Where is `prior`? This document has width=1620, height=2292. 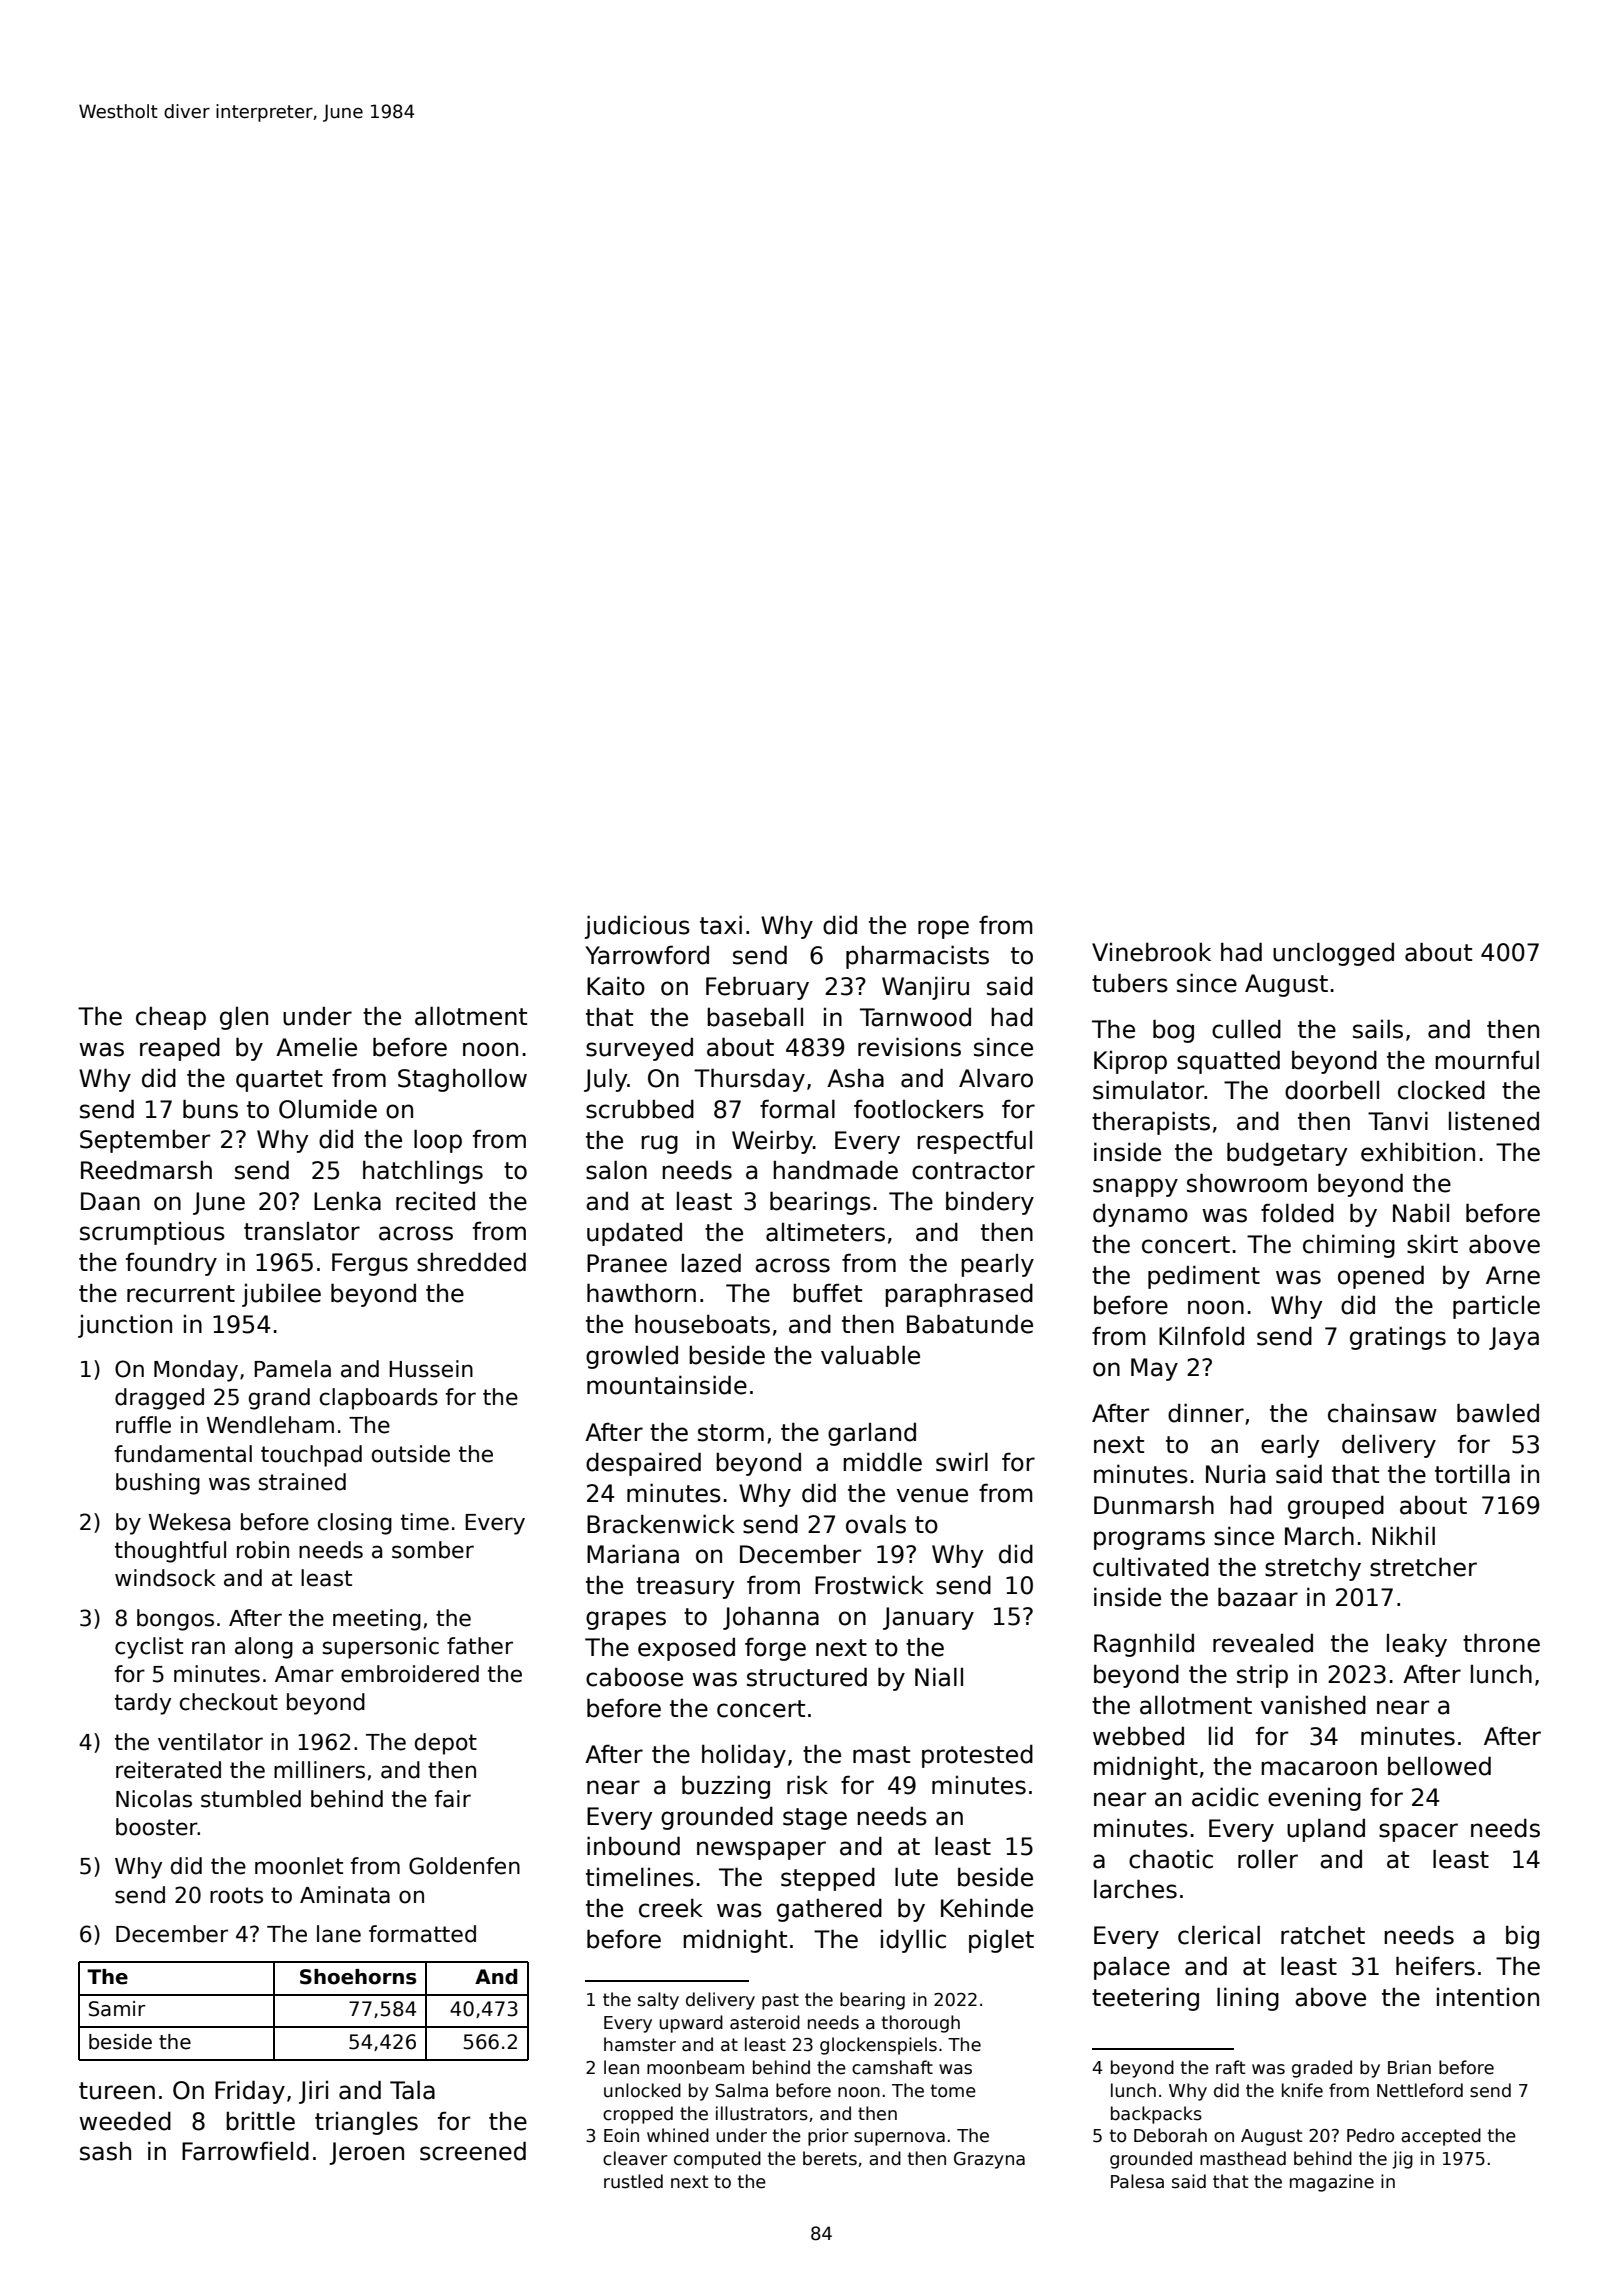 prior is located at coordinates (828, 2137).
